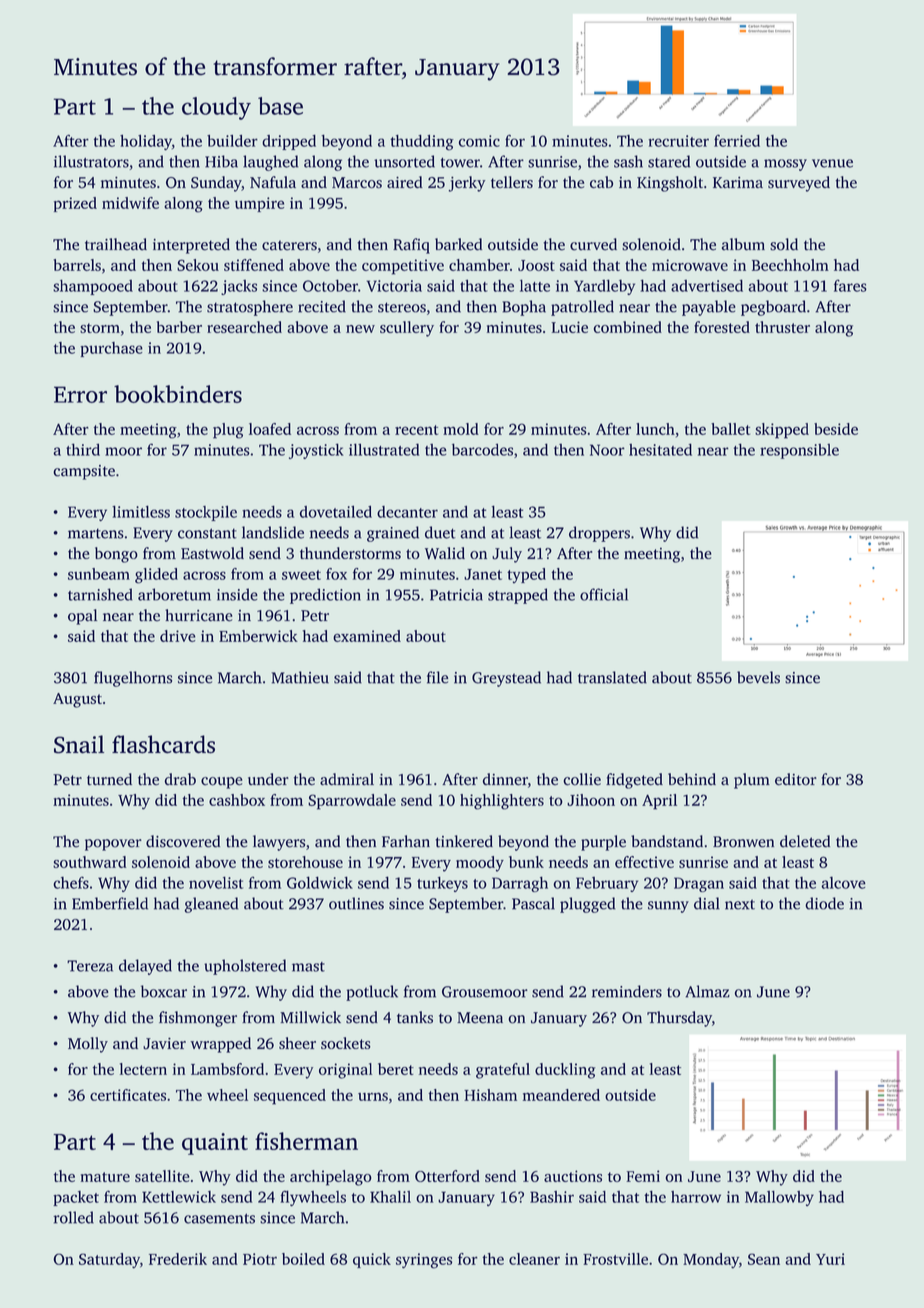 The height and width of the page is (1308, 924). What do you see at coordinates (758, 677) in the page?
I see `bevels` at bounding box center [758, 677].
